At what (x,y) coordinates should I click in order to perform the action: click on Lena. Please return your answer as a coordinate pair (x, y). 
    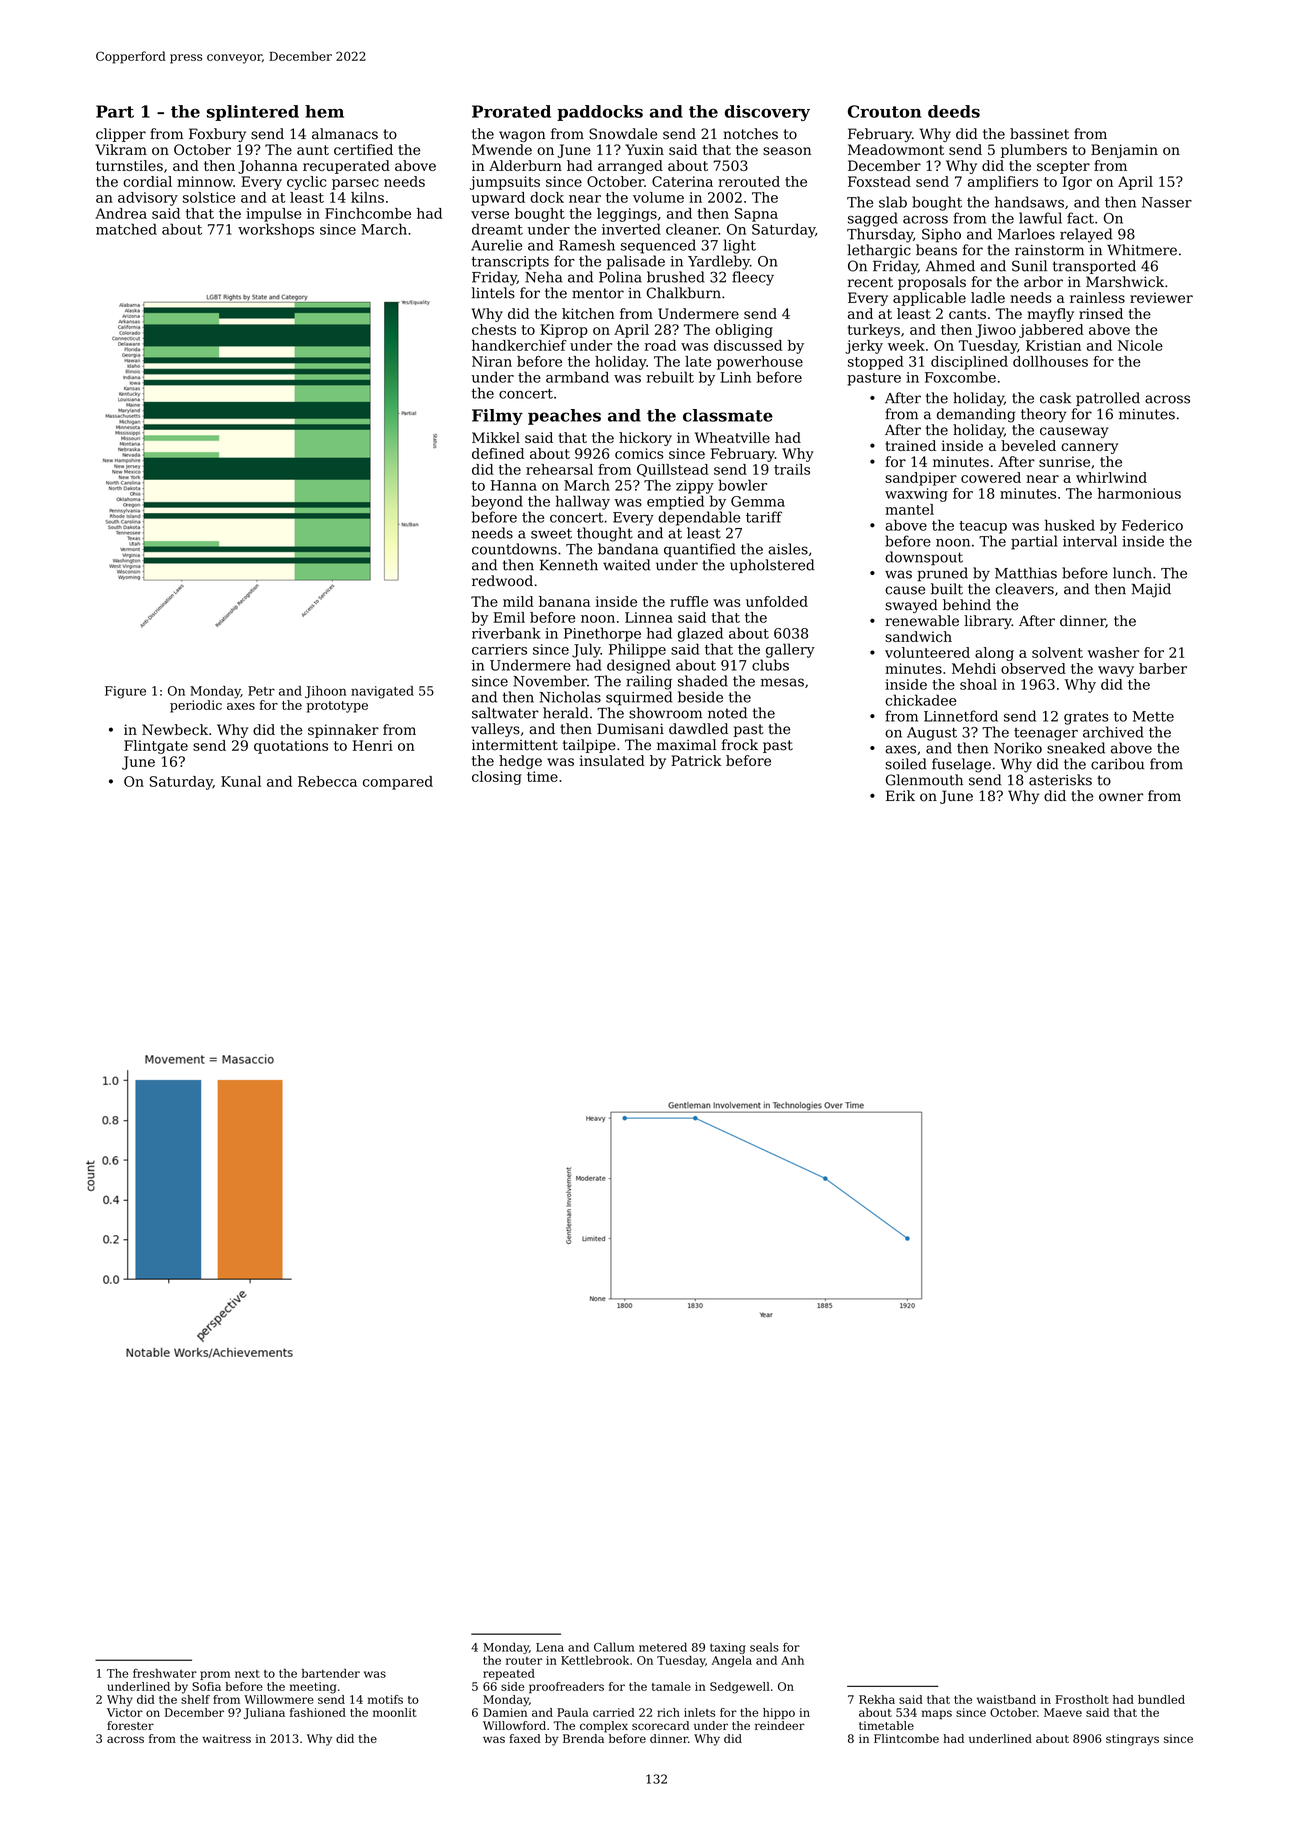
    Looking at the image, I should click on (550, 1647).
